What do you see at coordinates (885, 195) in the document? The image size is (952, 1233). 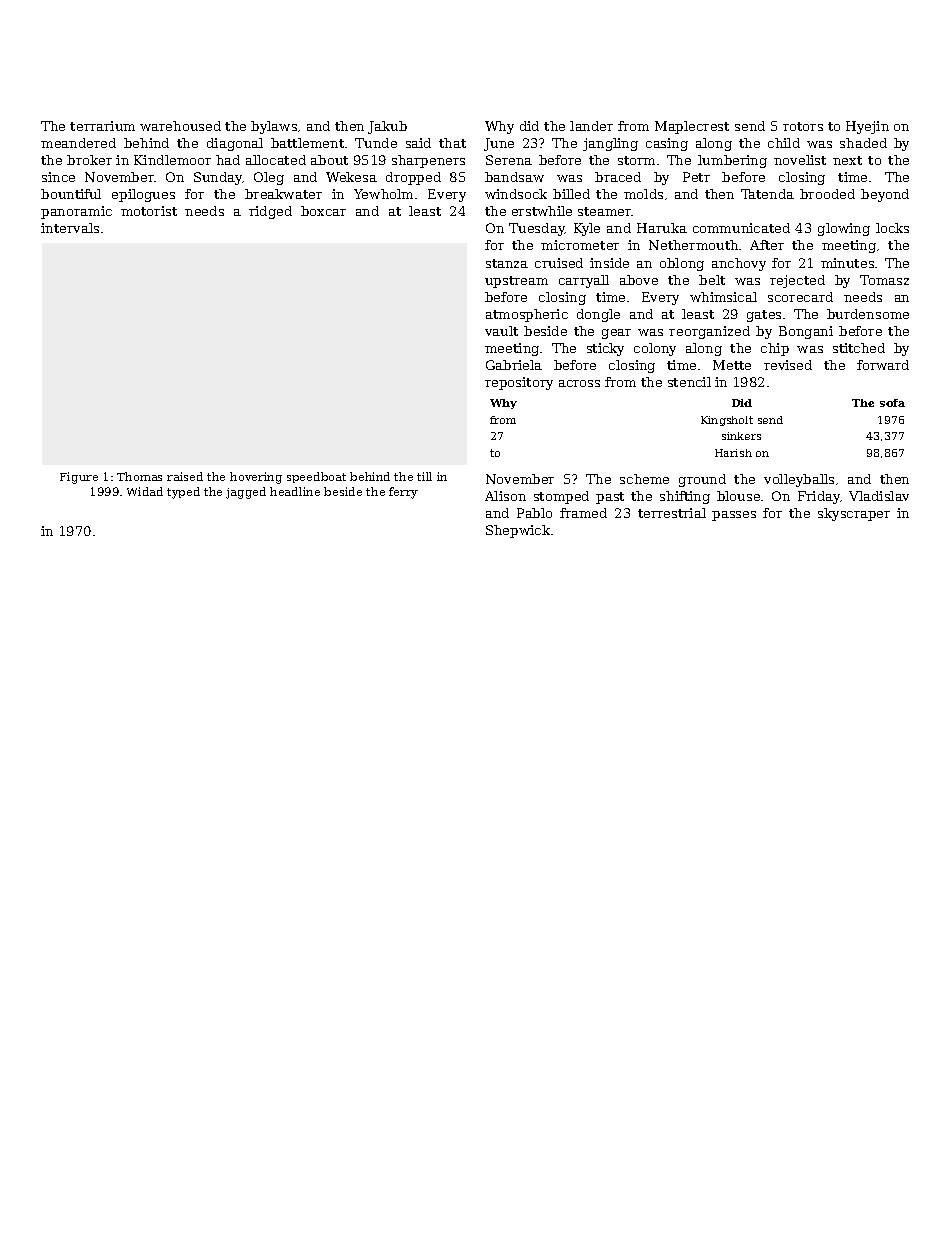 I see `beyond` at bounding box center [885, 195].
